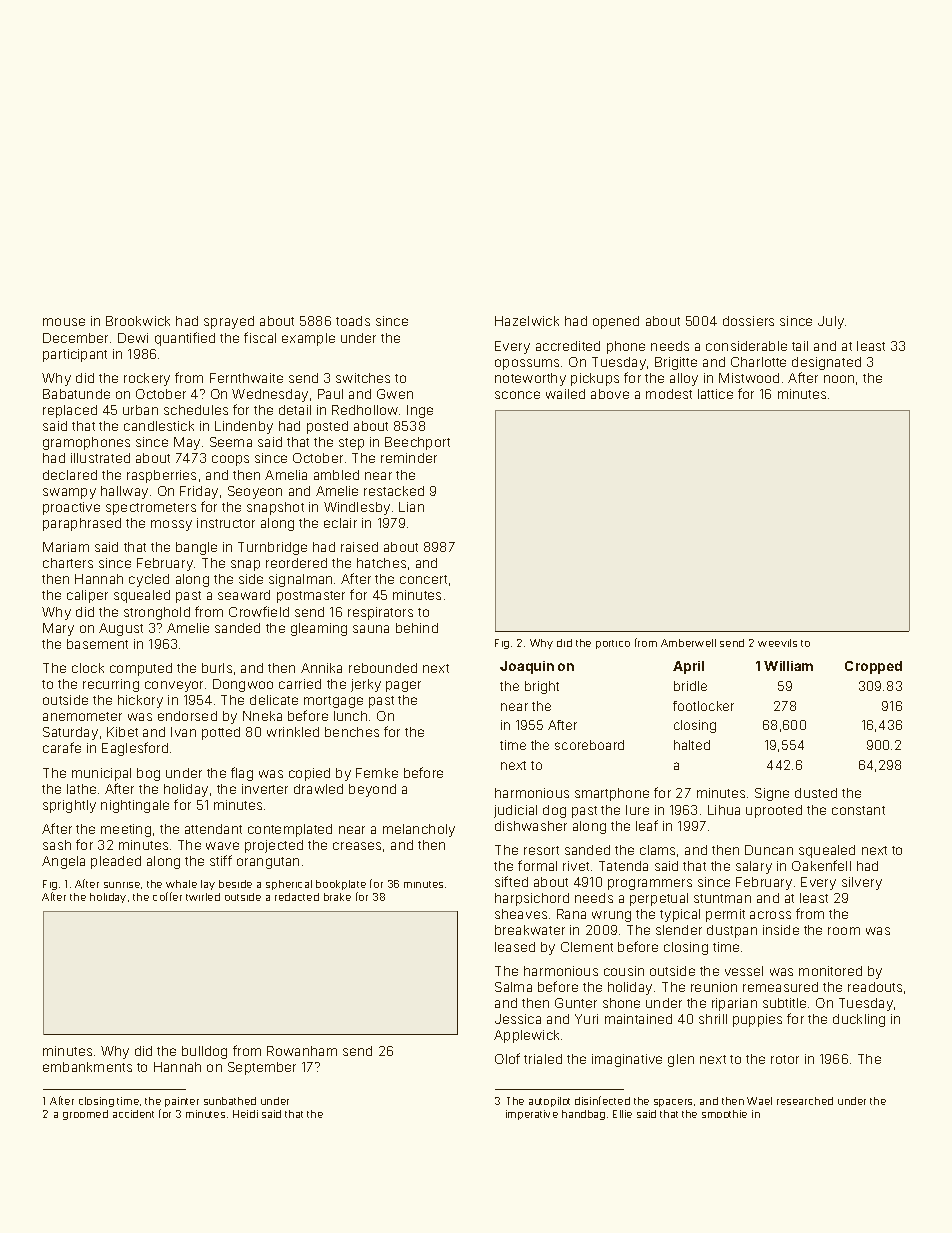  Describe the element at coordinates (423, 579) in the screenshot. I see `concert` at that location.
